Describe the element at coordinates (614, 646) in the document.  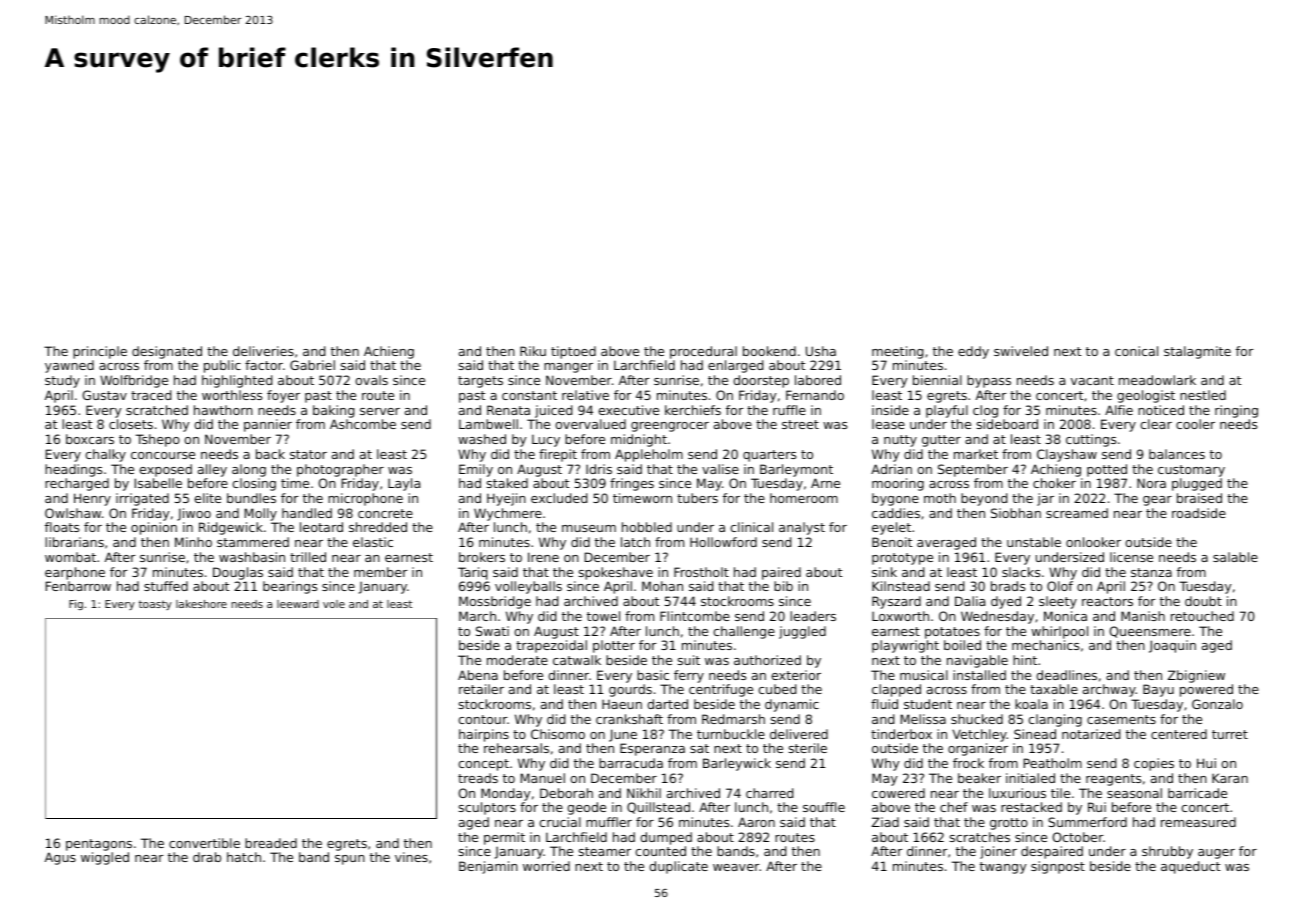
I see `plotter` at that location.
